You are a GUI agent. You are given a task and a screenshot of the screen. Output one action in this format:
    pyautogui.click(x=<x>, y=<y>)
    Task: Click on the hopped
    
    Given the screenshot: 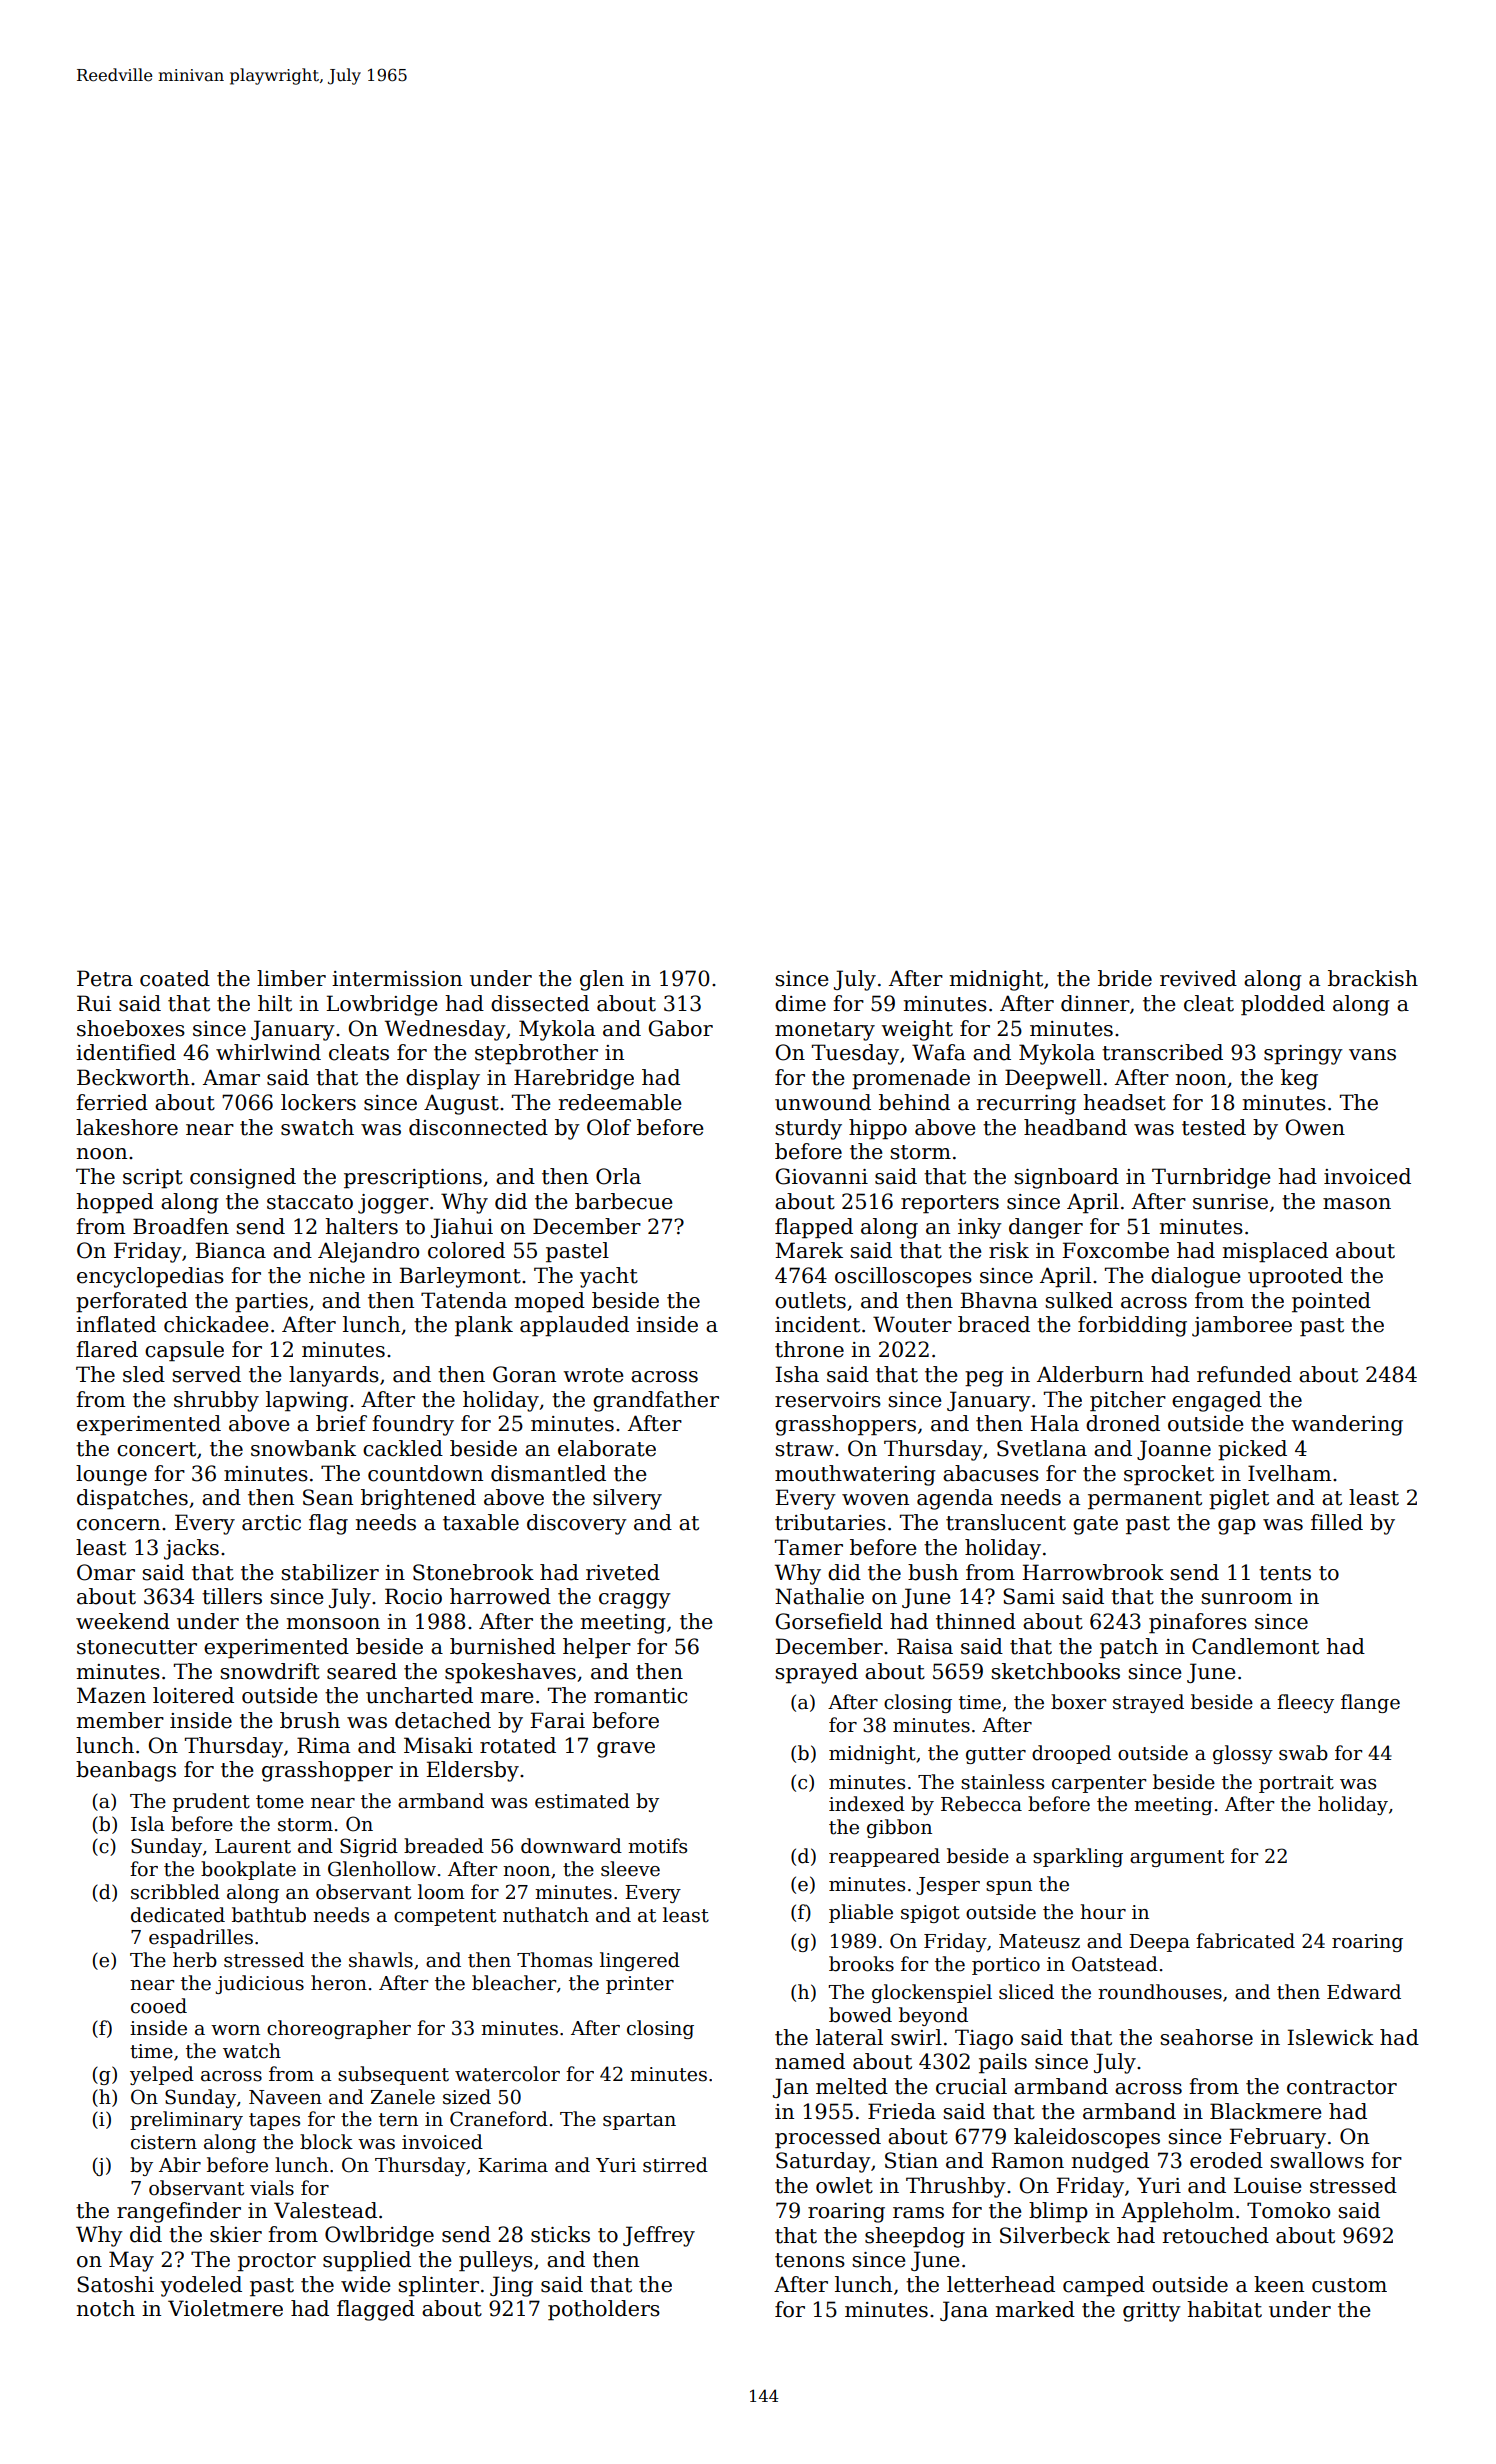 What is the action you would take?
    pyautogui.click(x=115, y=1203)
